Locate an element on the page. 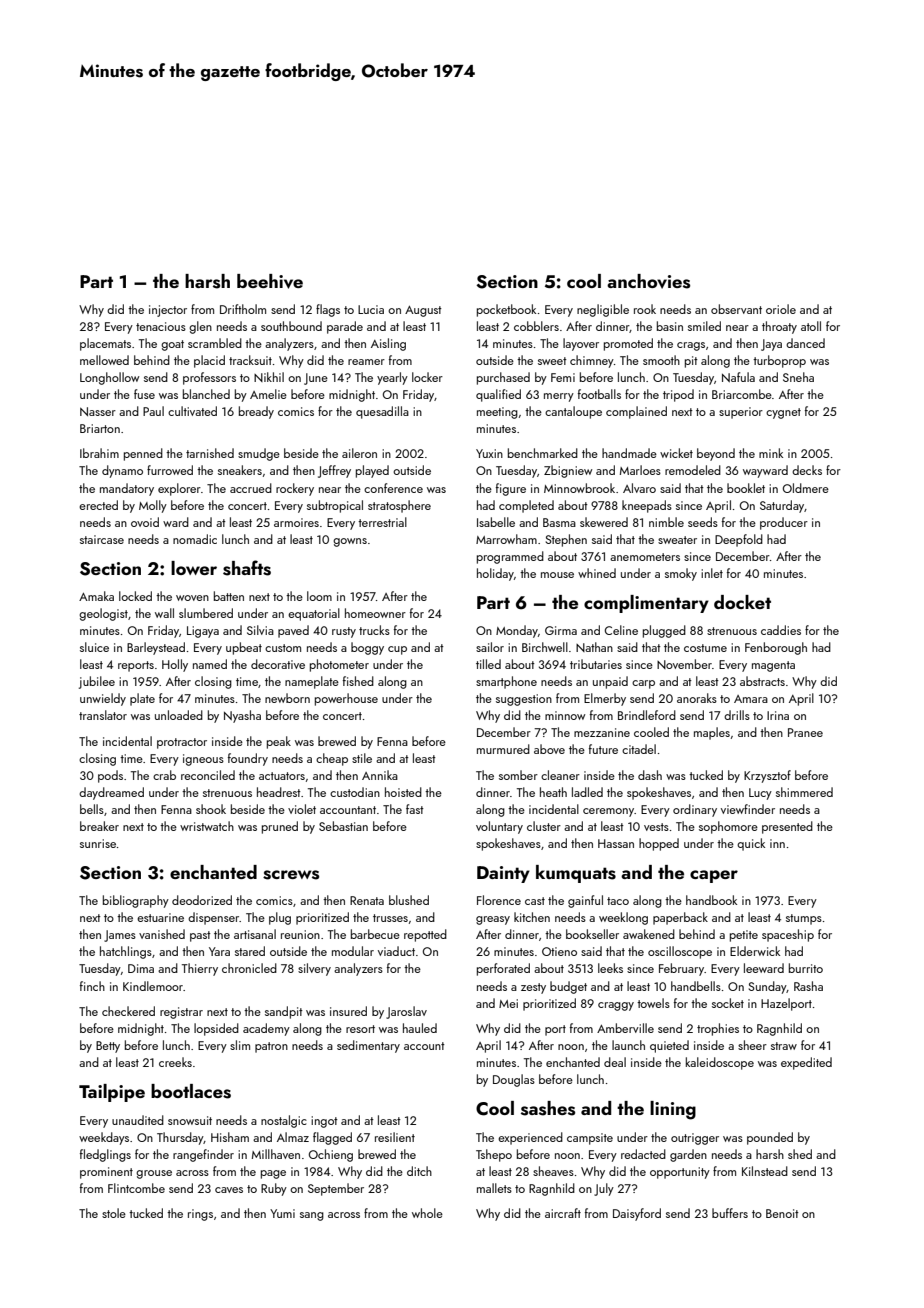 This page has height=1308, width=924. hauled is located at coordinates (420, 1028).
